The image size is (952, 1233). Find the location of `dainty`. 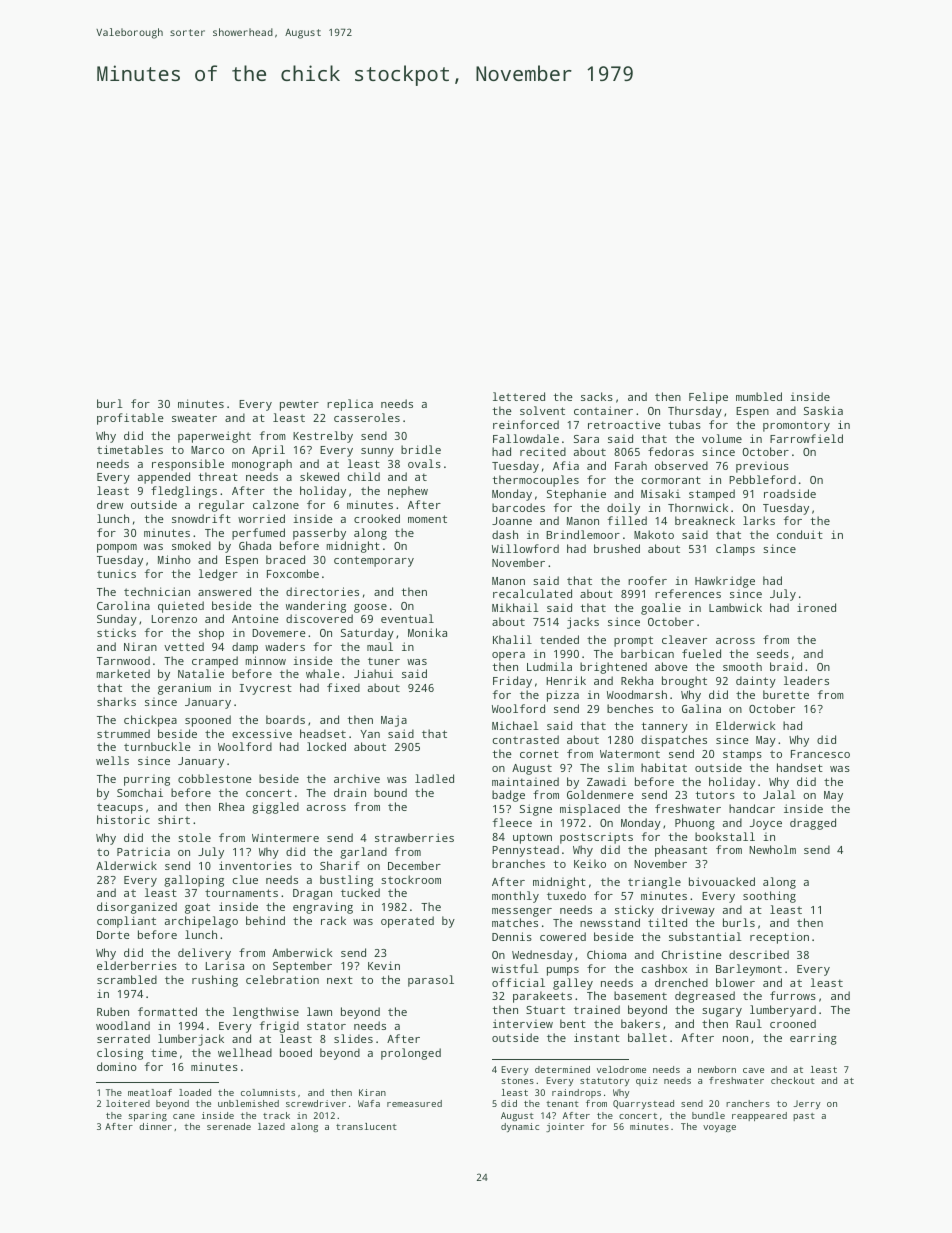

dainty is located at coordinates (756, 682).
